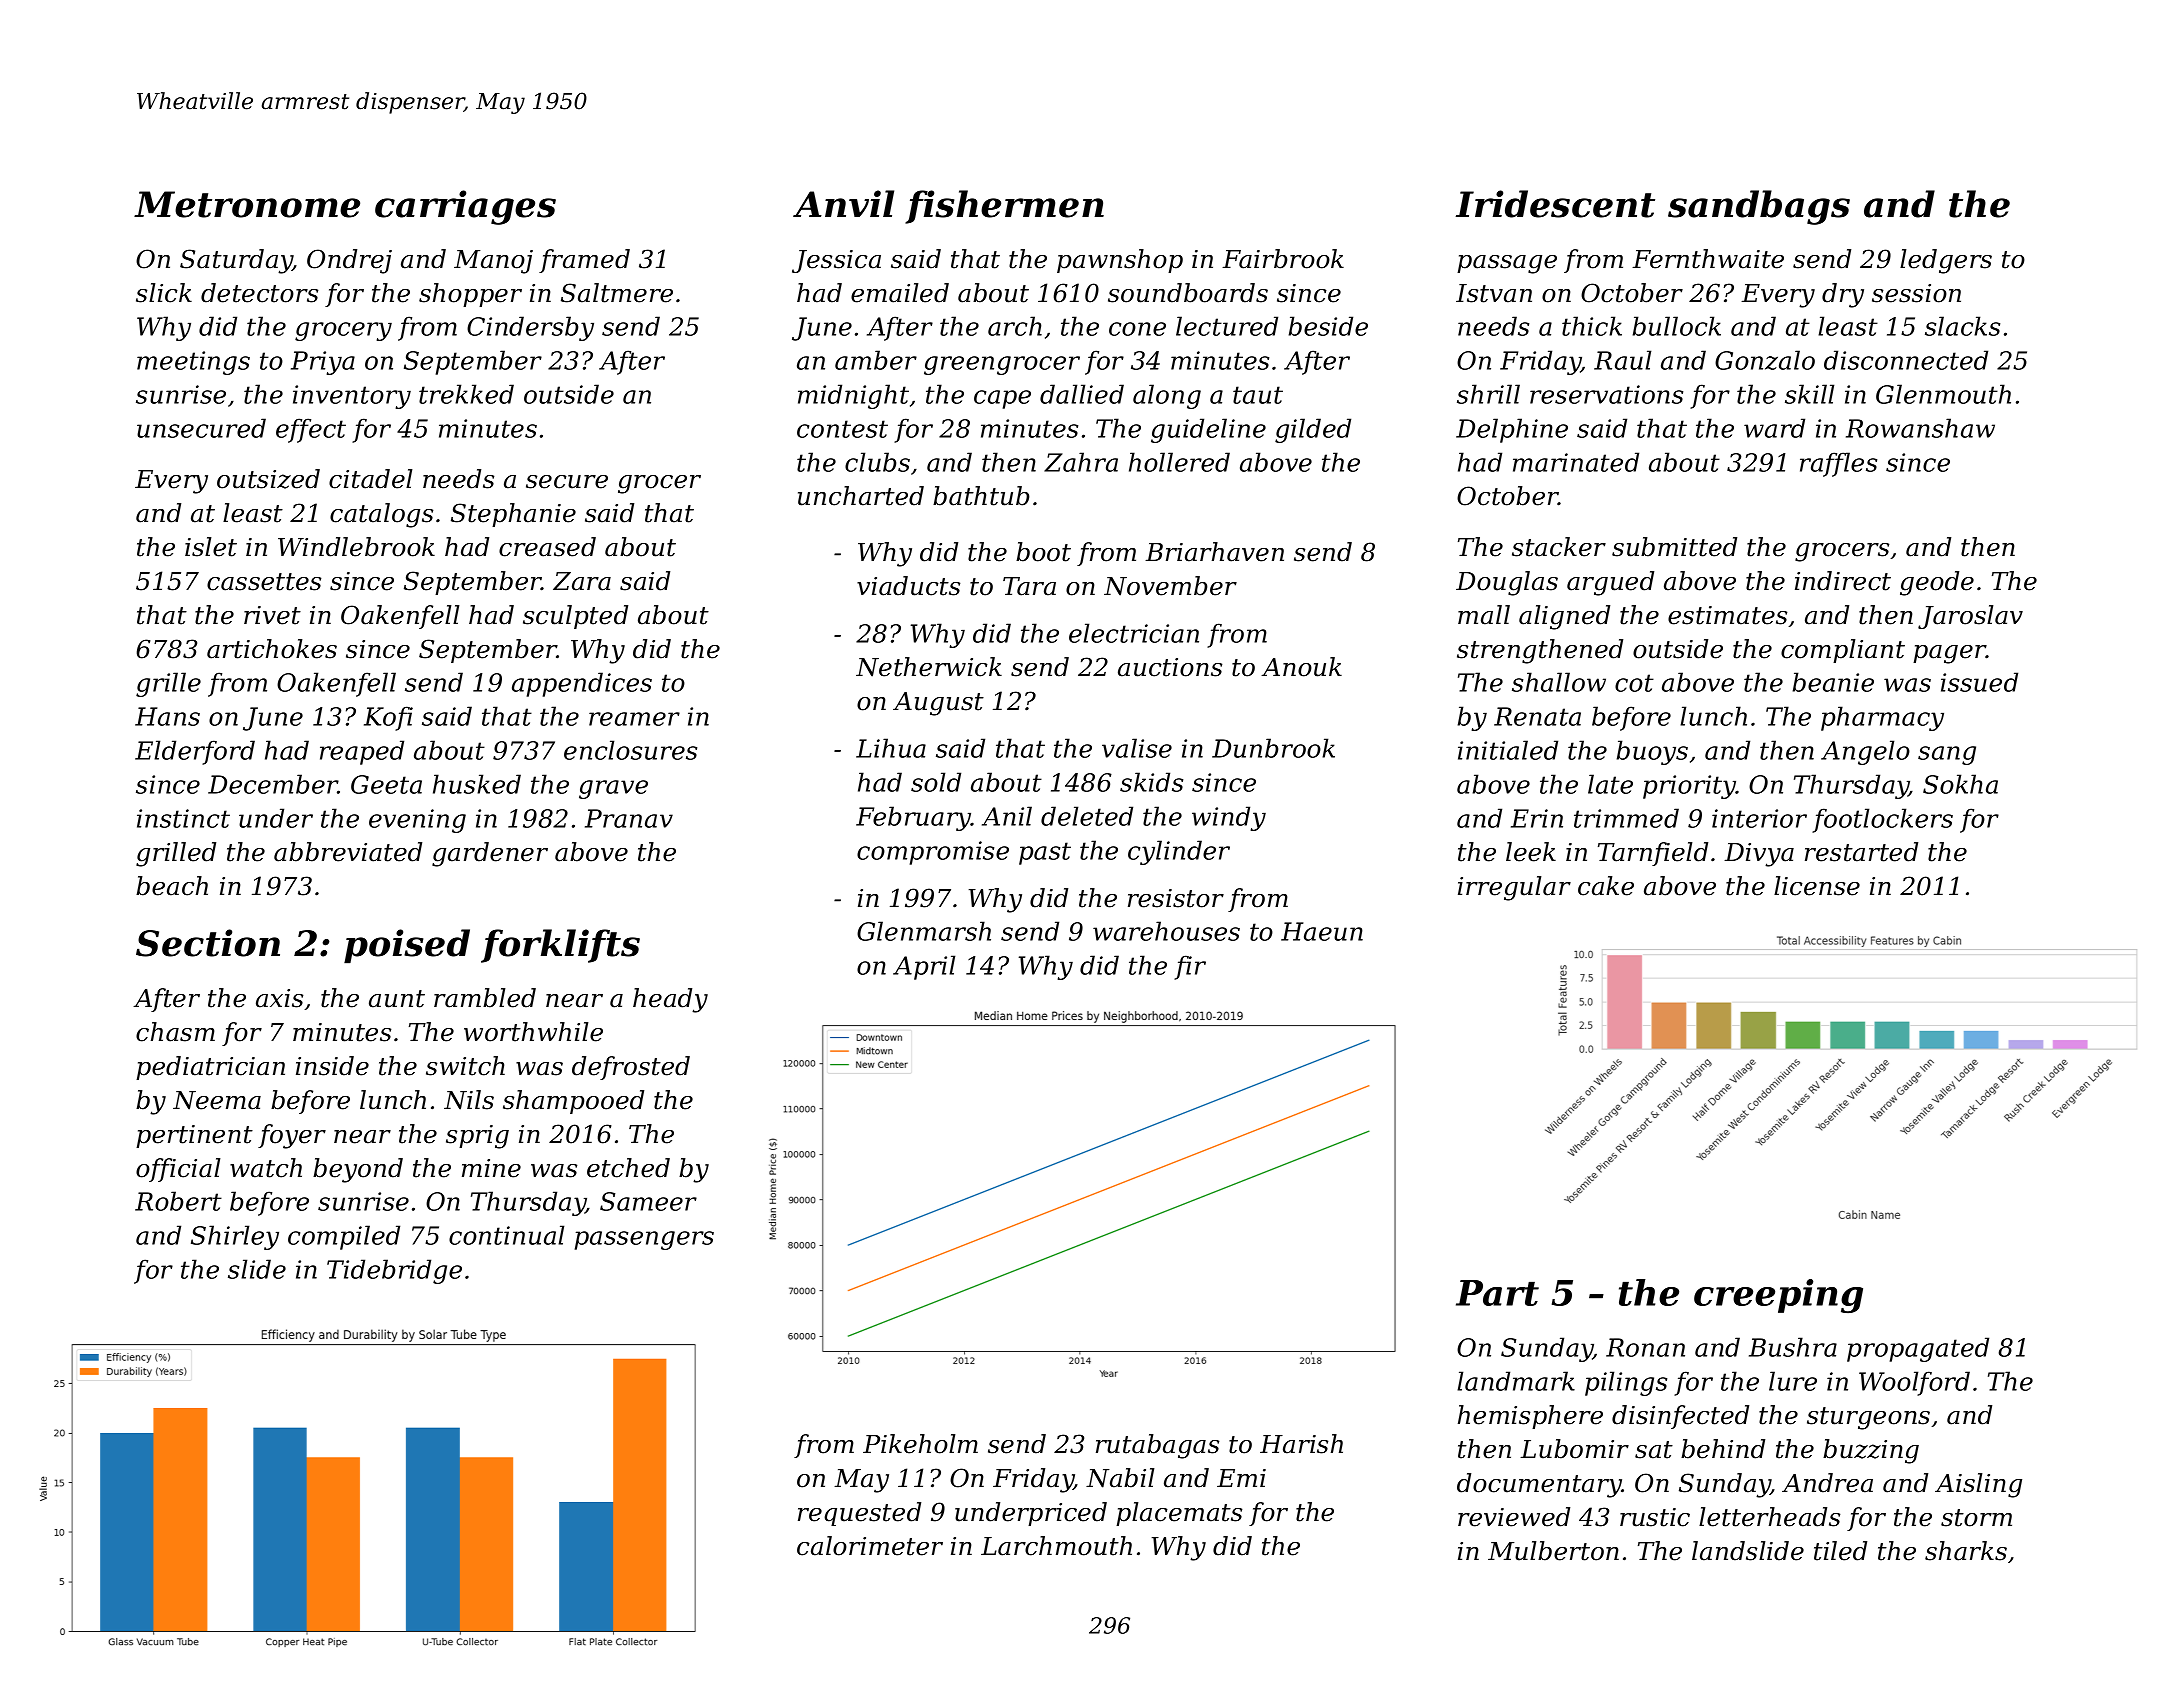  I want to click on calorimeter, so click(870, 1546).
